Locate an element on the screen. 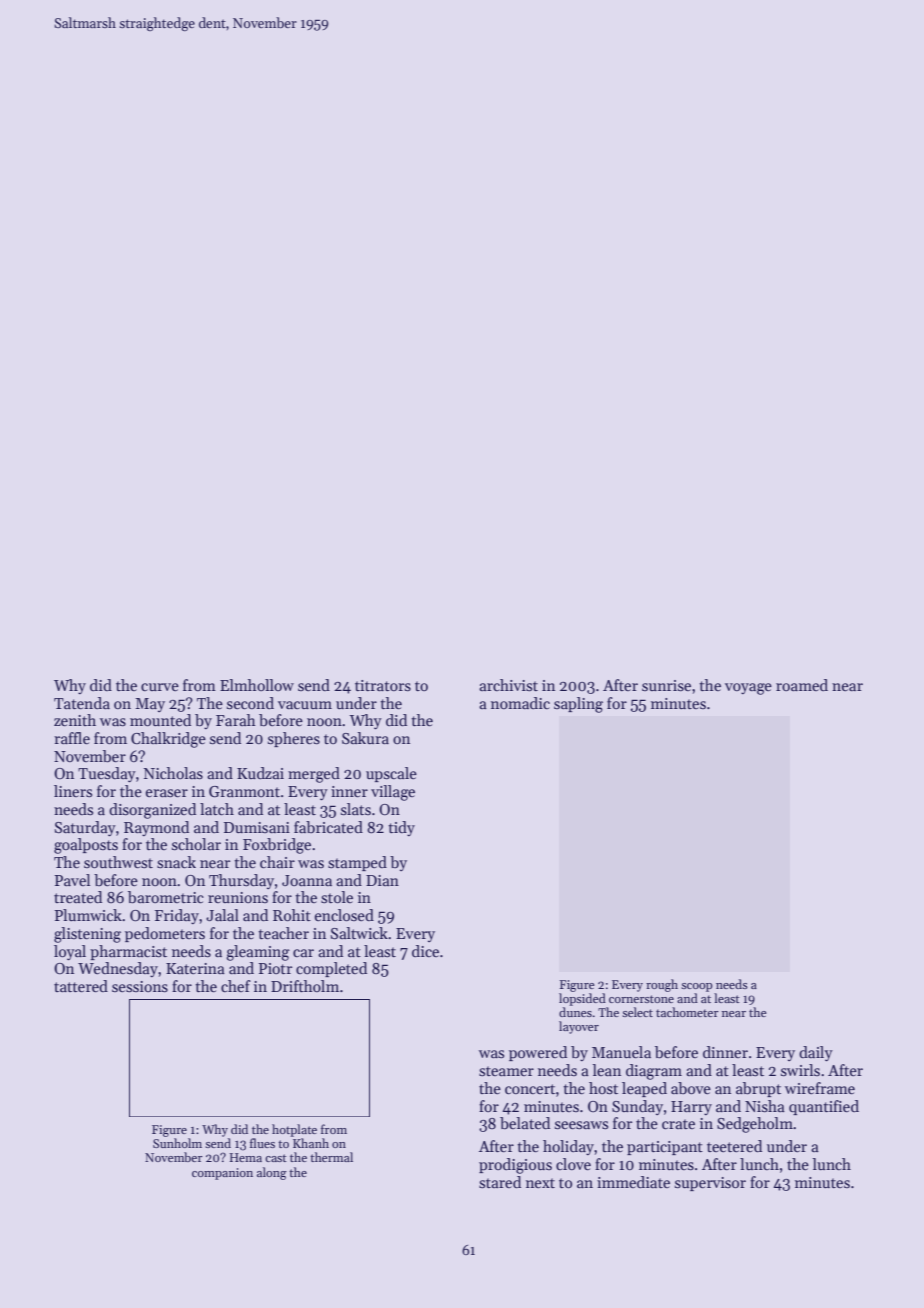 Image resolution: width=924 pixels, height=1308 pixels. Nicholas is located at coordinates (173, 773).
